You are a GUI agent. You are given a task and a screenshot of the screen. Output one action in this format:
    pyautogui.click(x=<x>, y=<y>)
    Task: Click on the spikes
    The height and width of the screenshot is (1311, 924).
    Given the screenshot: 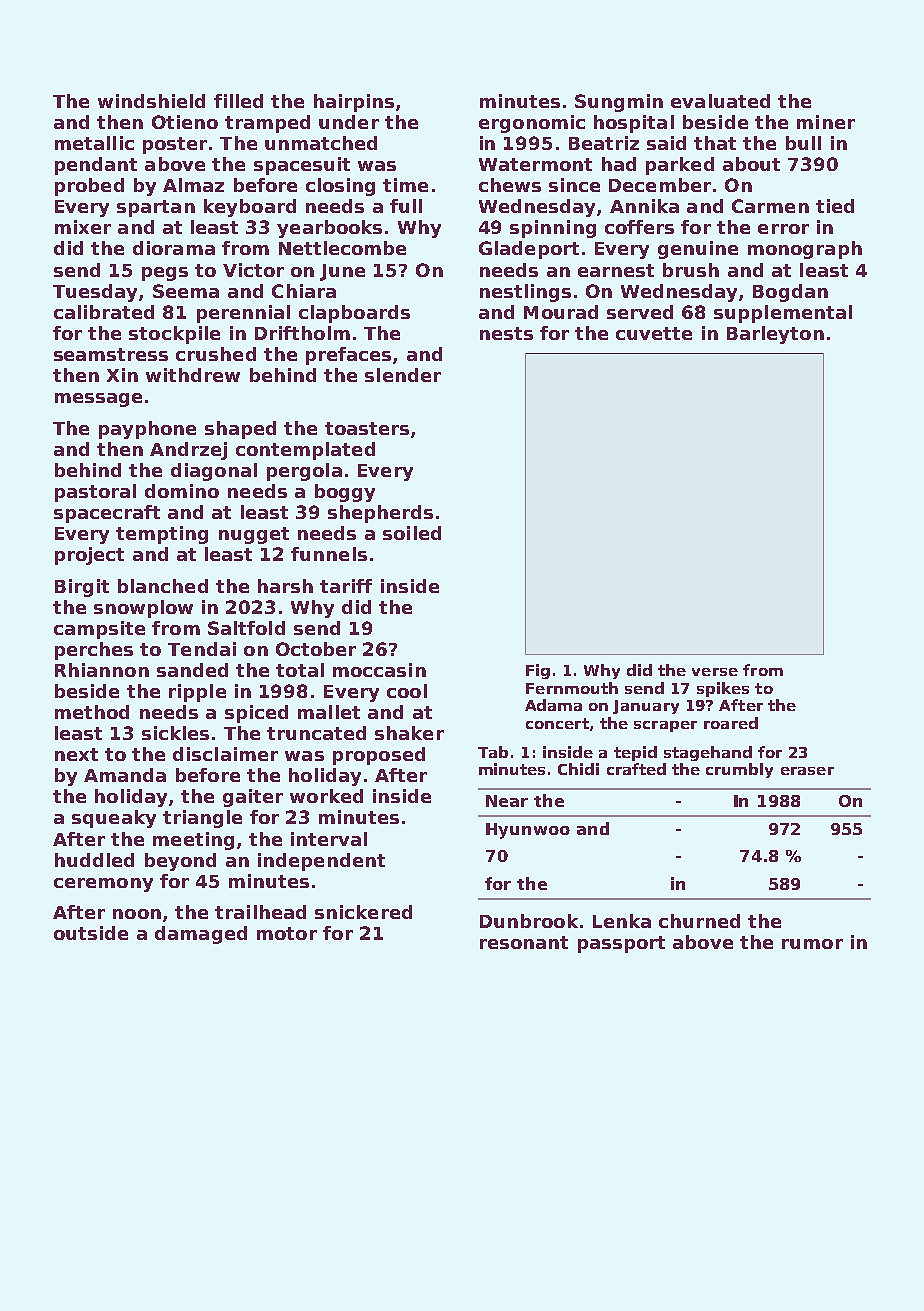 What is the action you would take?
    pyautogui.click(x=723, y=689)
